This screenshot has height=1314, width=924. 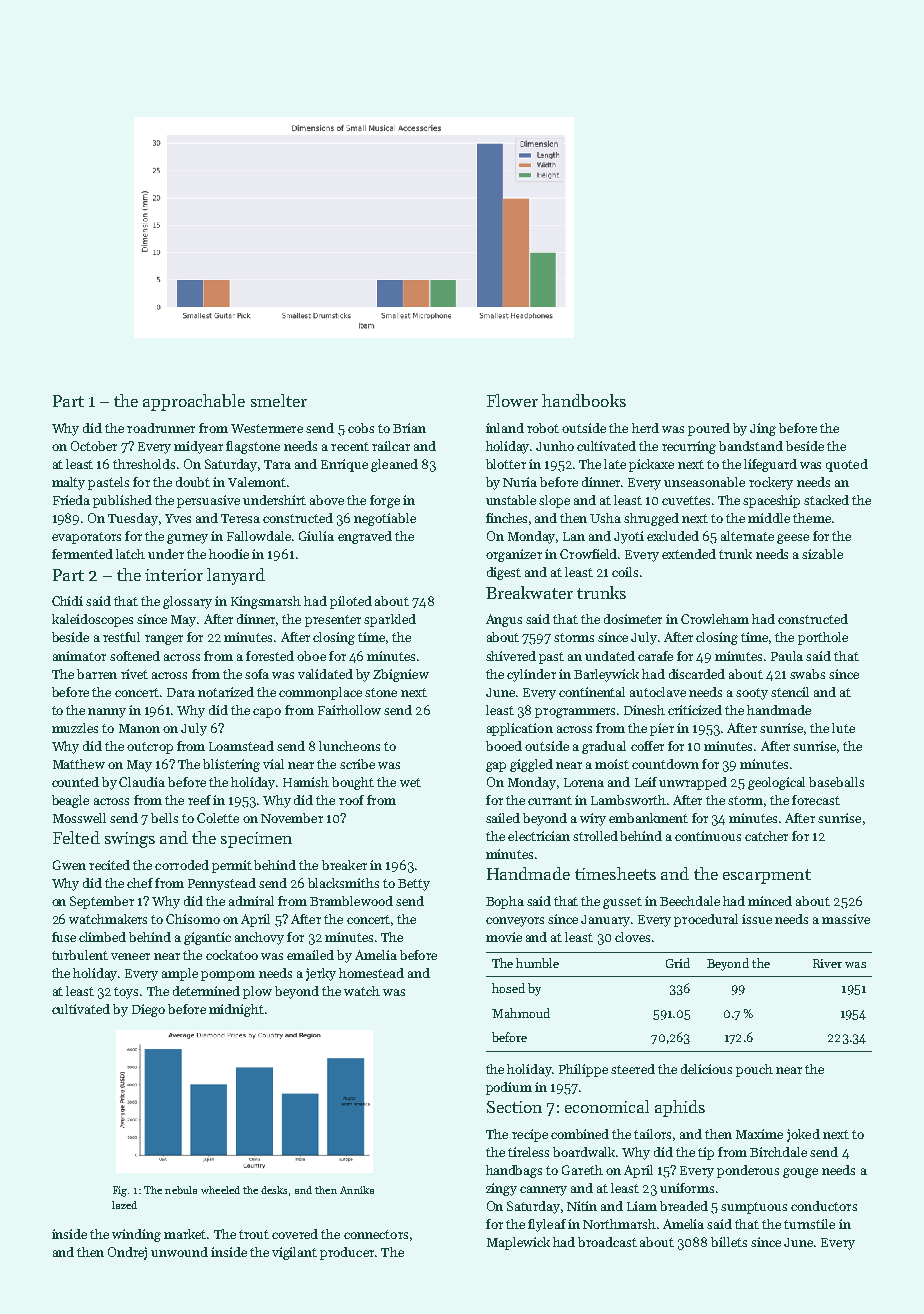 I want to click on recent, so click(x=350, y=446).
